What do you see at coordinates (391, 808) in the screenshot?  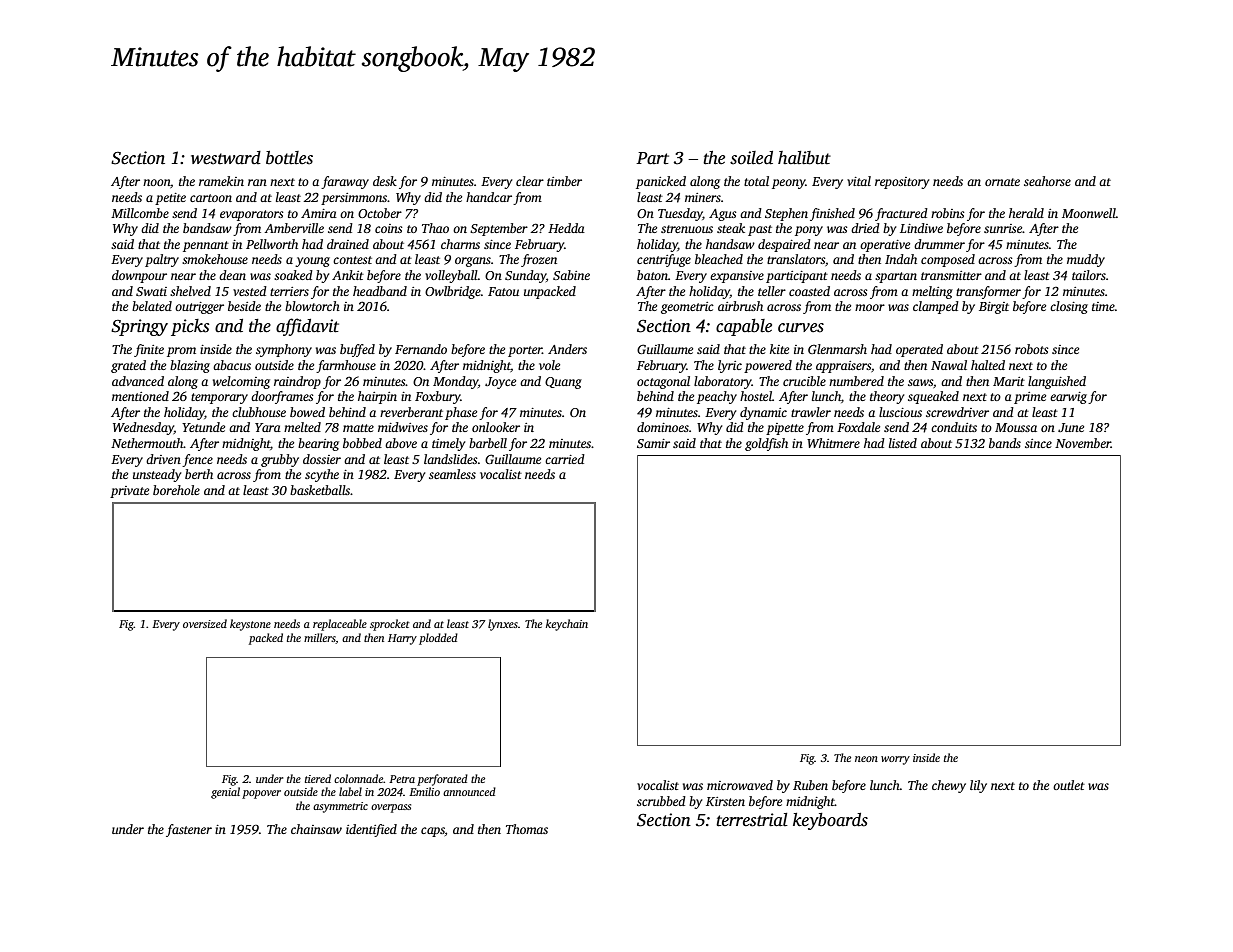 I see `overpass` at bounding box center [391, 808].
